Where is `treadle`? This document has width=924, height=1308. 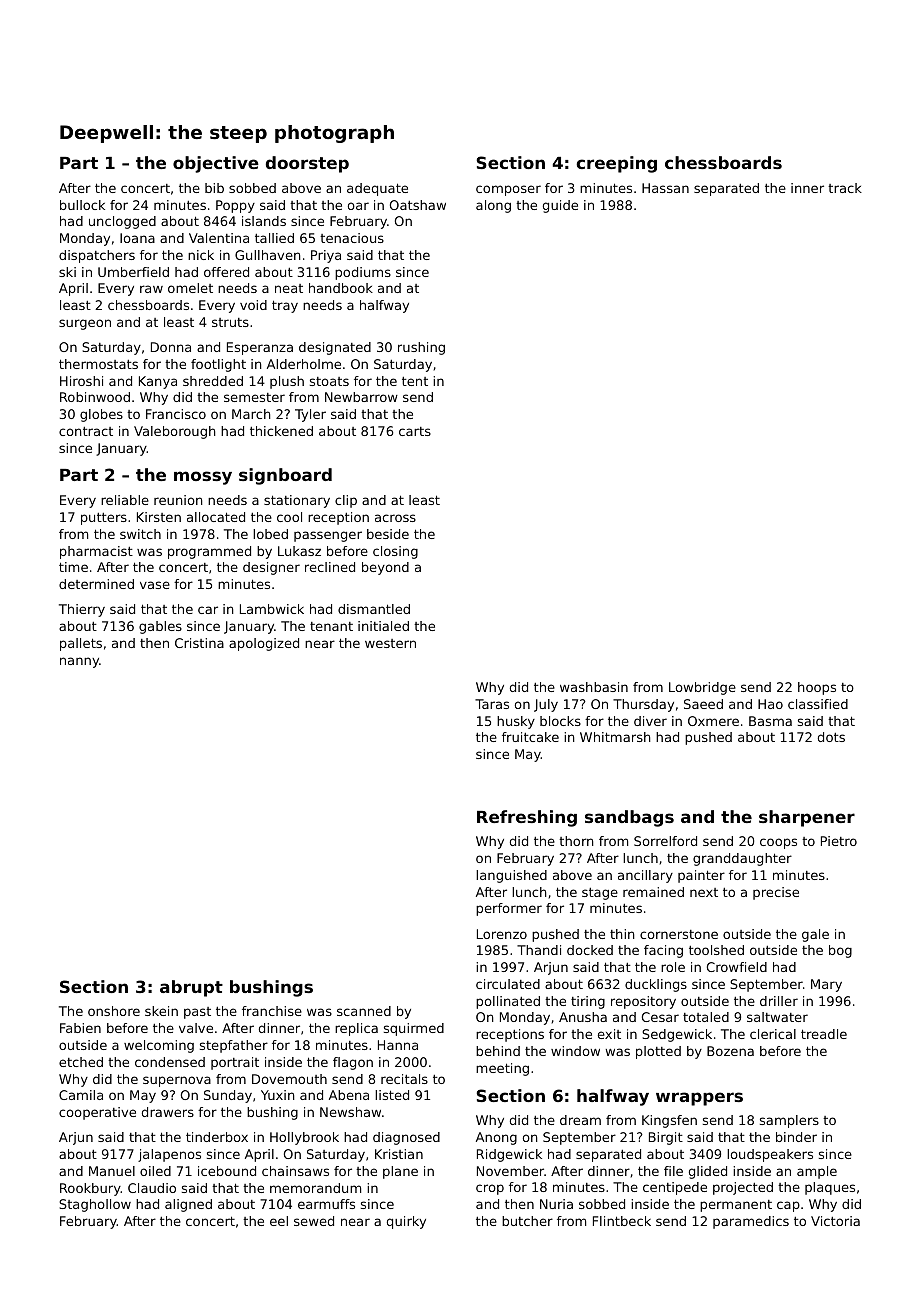 treadle is located at coordinates (824, 1034).
